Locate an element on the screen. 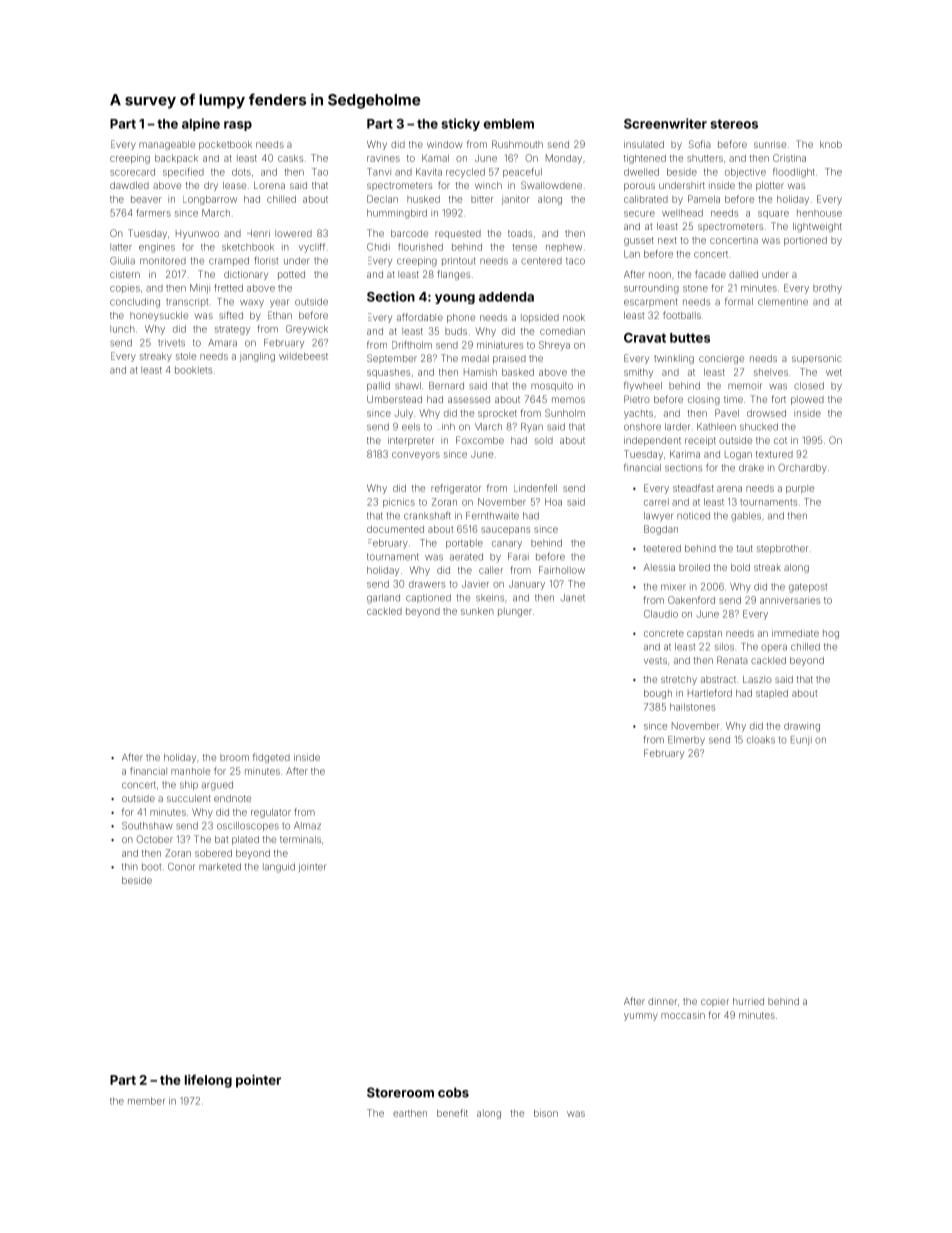  stereos is located at coordinates (734, 124).
